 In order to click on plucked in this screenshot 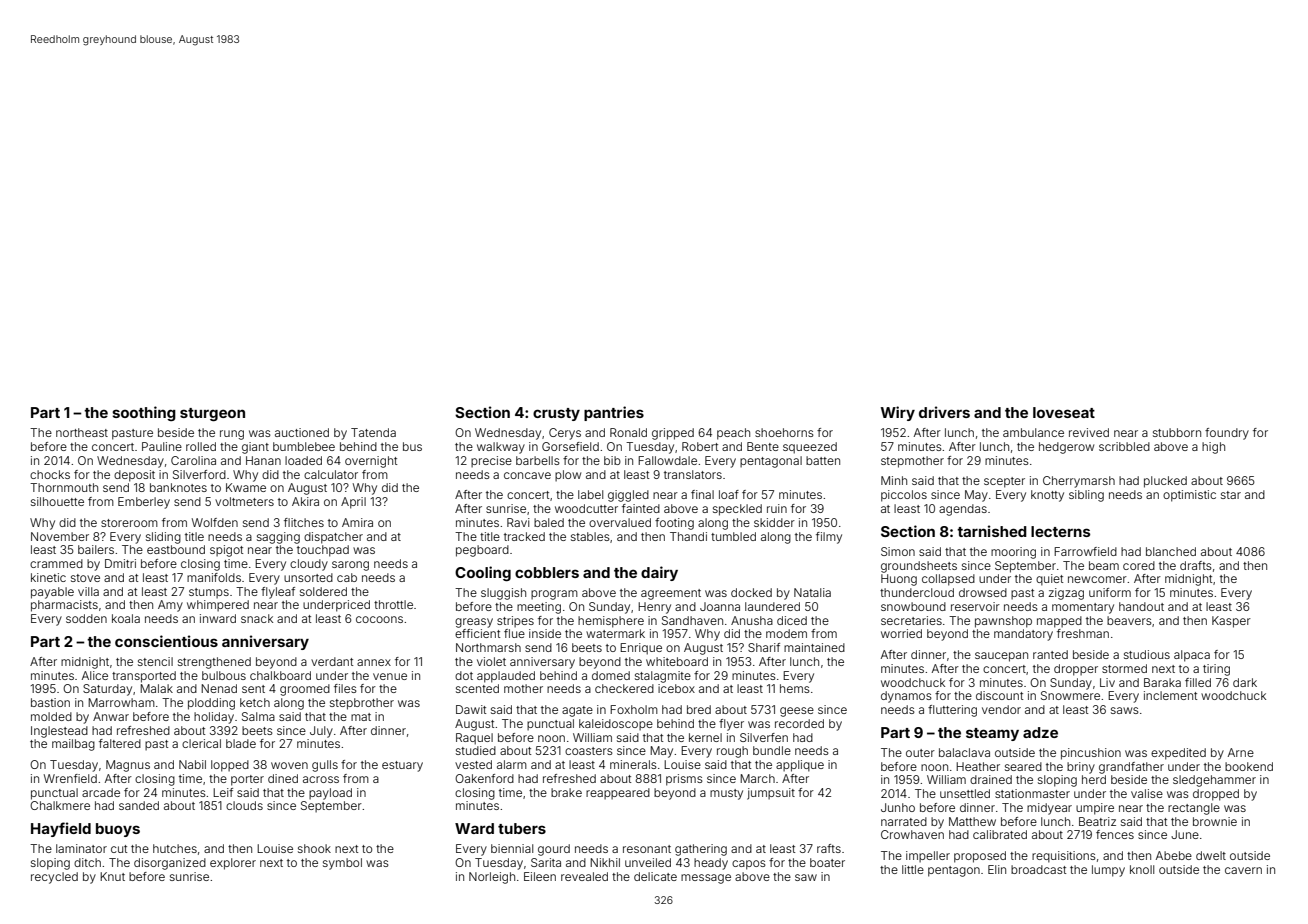, I will do `click(1165, 482)`.
